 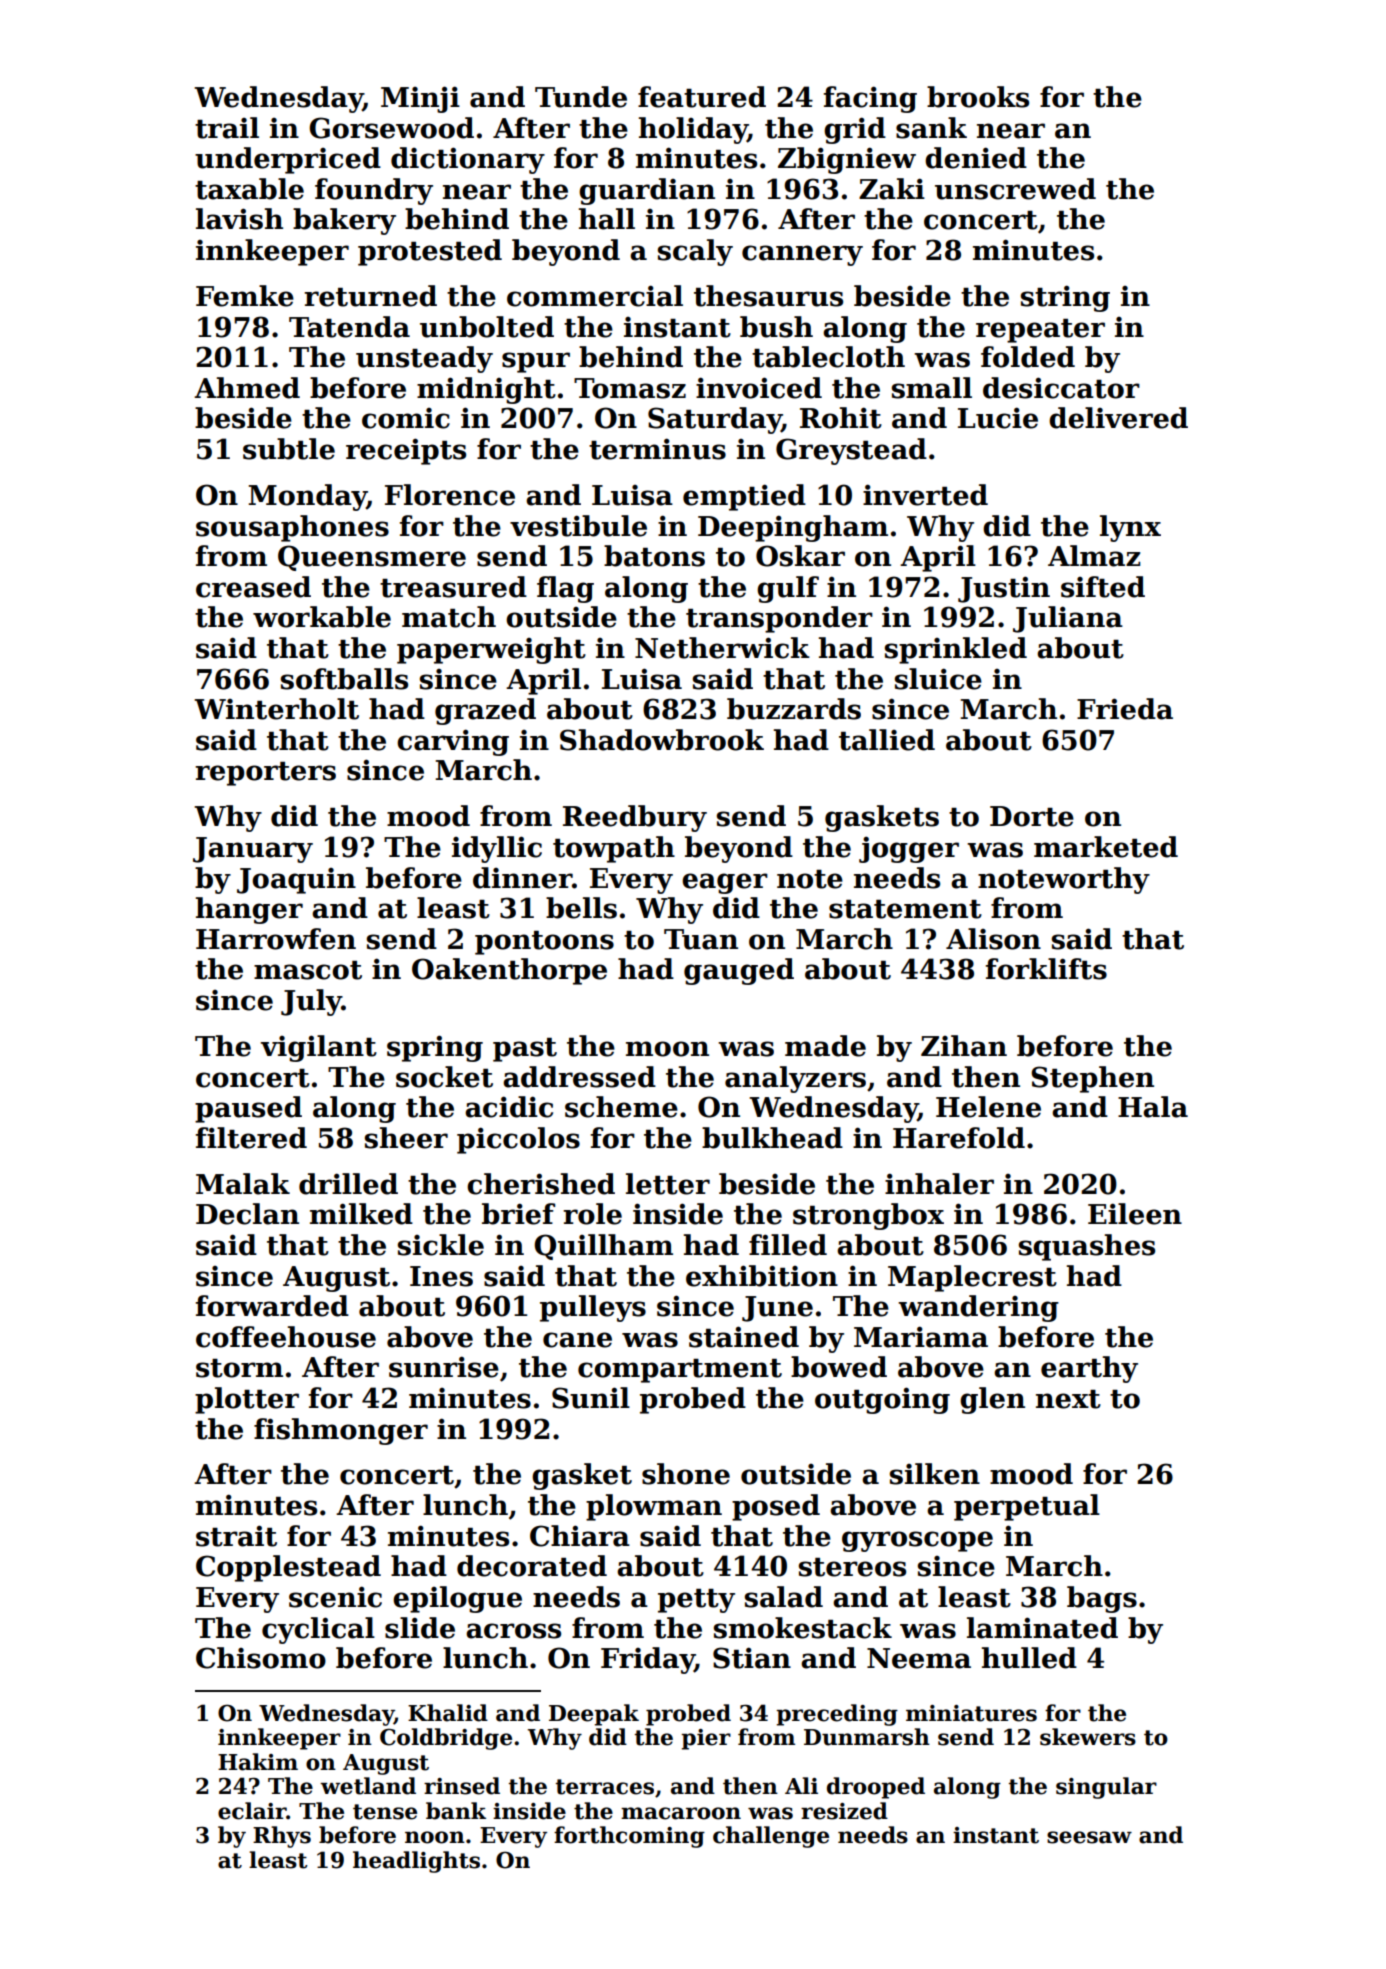 What do you see at coordinates (1130, 528) in the image?
I see `lynx` at bounding box center [1130, 528].
